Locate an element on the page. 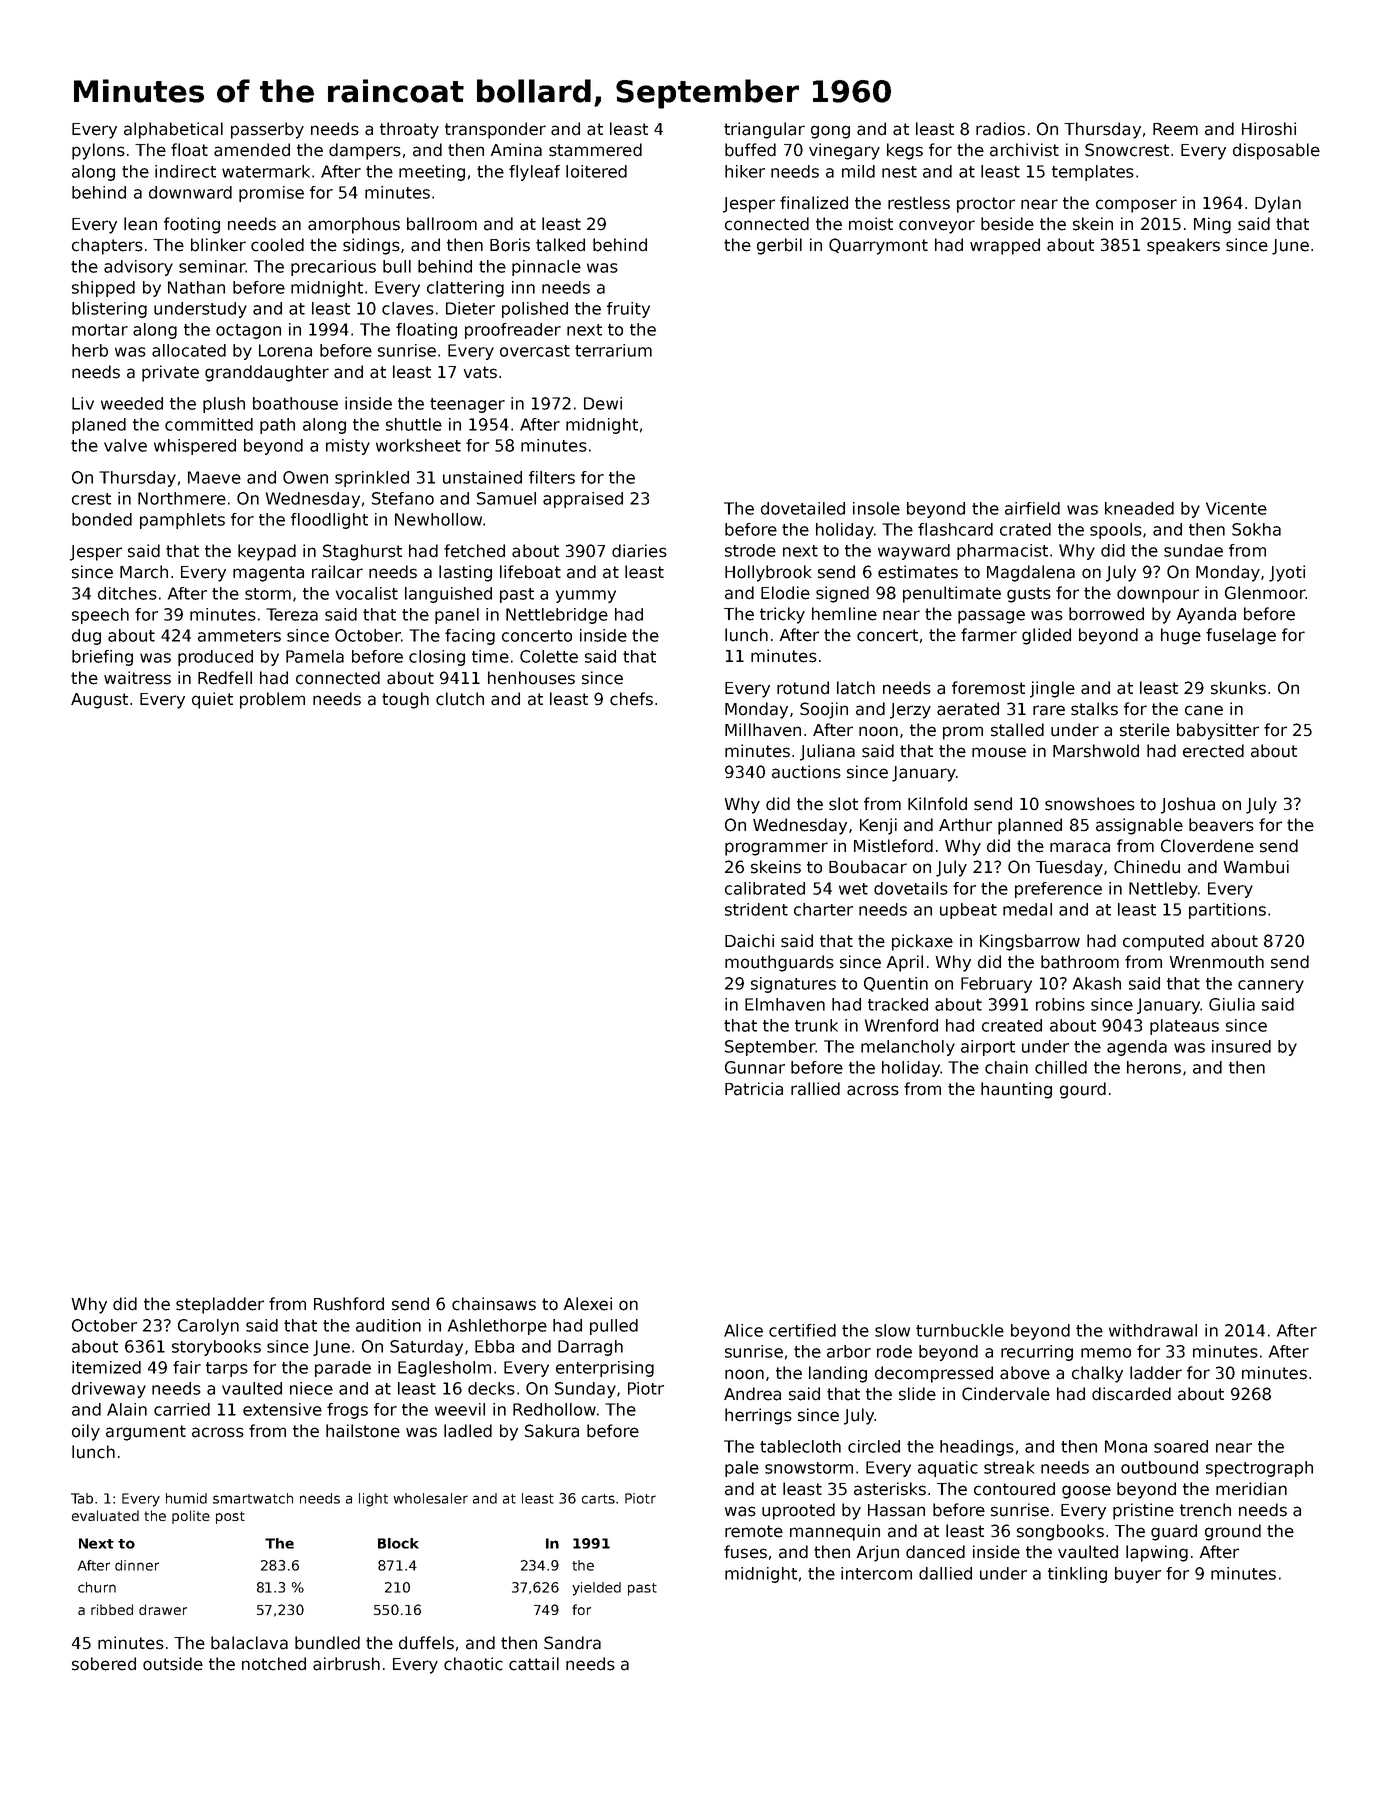  sobered is located at coordinates (104, 1664).
